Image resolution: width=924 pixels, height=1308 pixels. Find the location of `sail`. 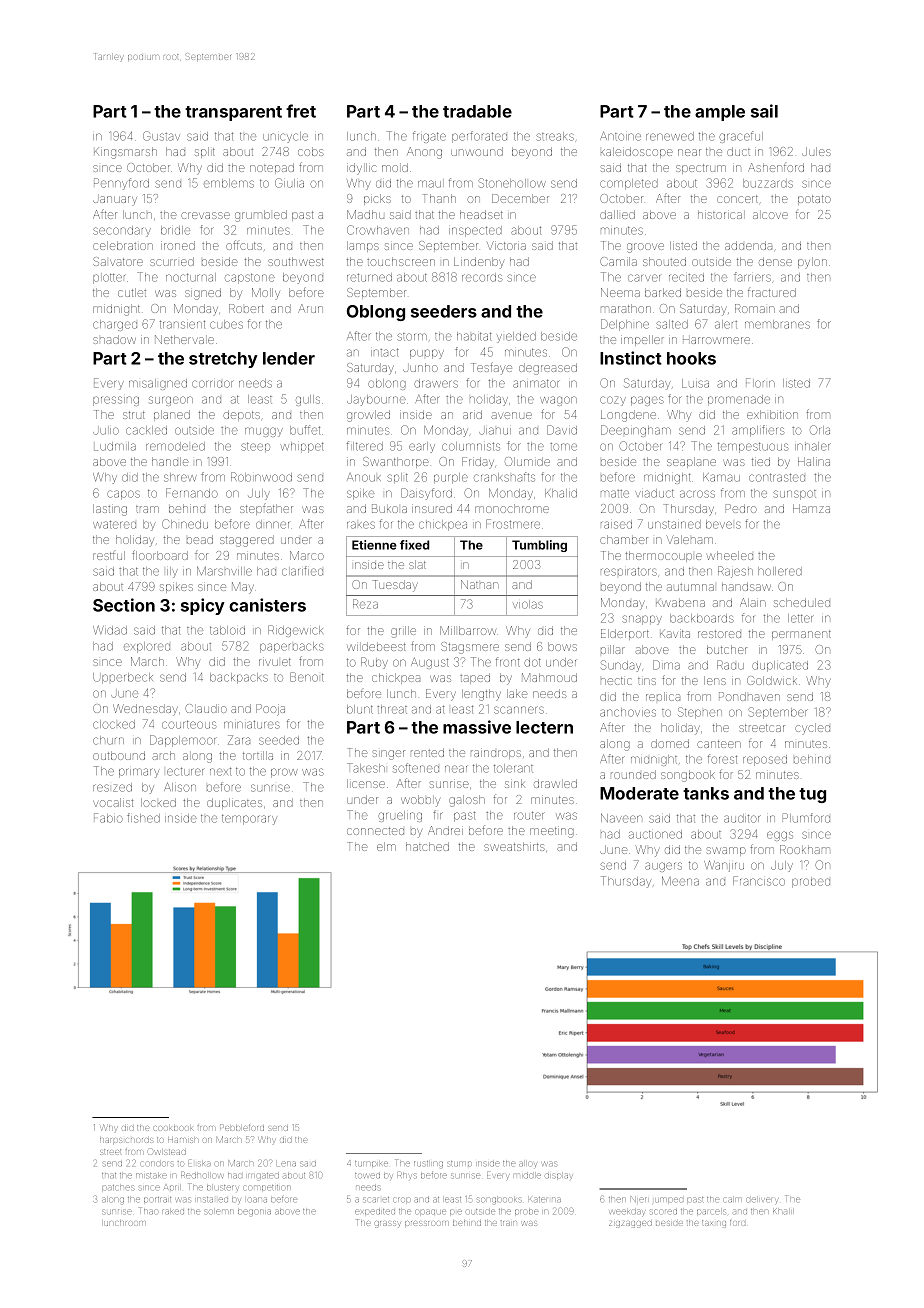

sail is located at coordinates (764, 111).
